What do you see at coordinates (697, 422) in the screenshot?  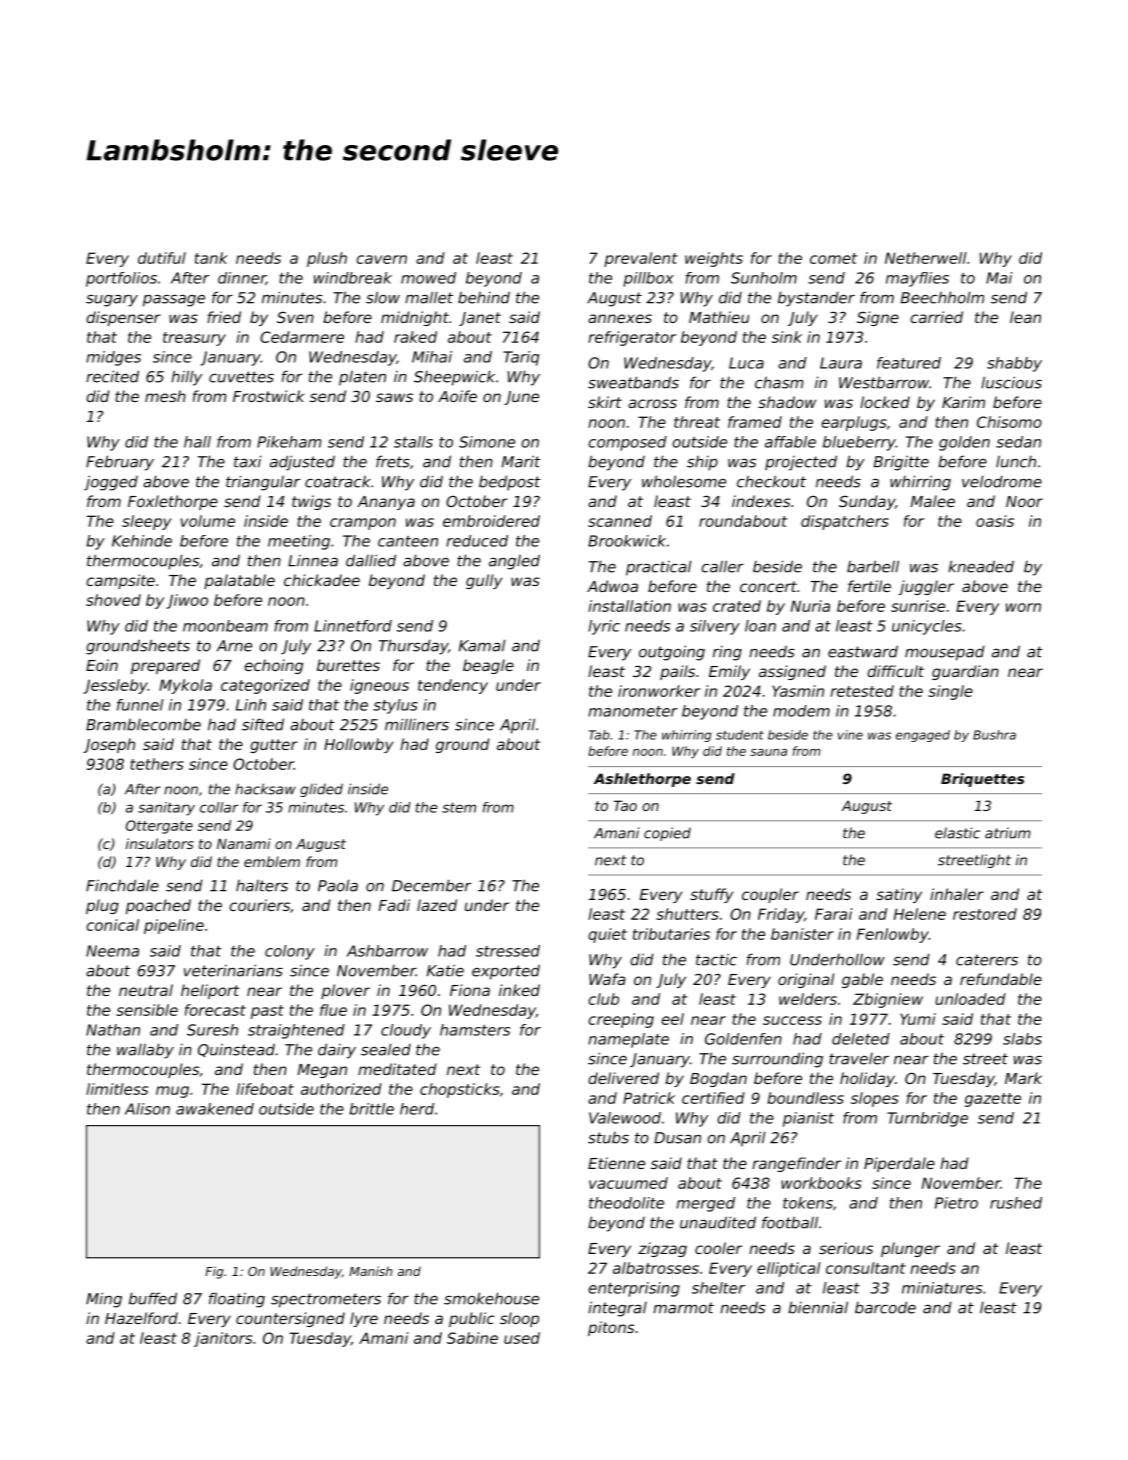 I see `threat` at bounding box center [697, 422].
